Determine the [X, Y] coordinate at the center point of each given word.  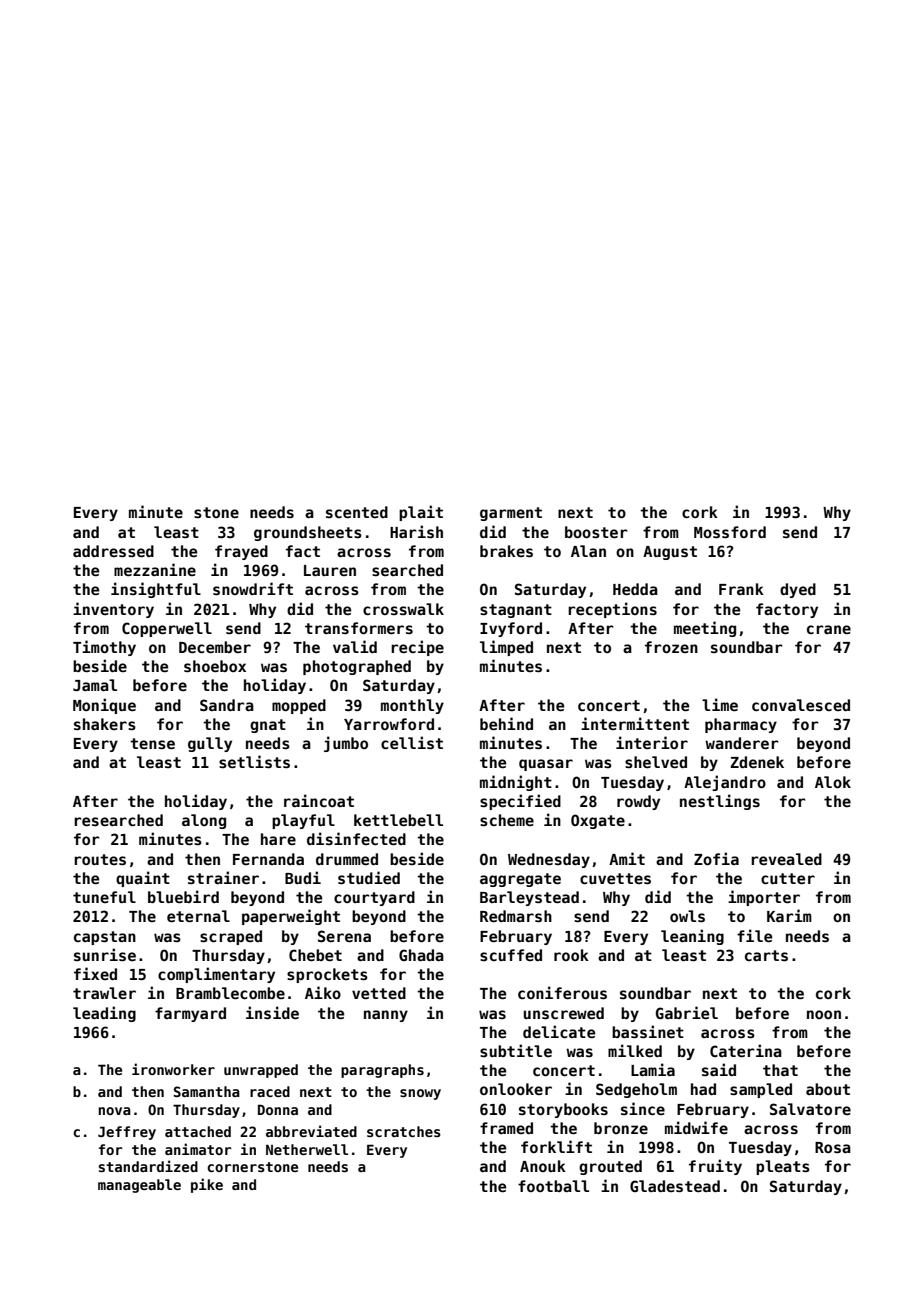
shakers [105, 724]
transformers [359, 628]
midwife [696, 1127]
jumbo [346, 744]
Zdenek [757, 762]
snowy [420, 1094]
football [553, 1186]
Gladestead [675, 1186]
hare [278, 839]
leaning [692, 937]
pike [207, 1185]
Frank [741, 589]
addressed [113, 551]
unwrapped [261, 1071]
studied [369, 877]
